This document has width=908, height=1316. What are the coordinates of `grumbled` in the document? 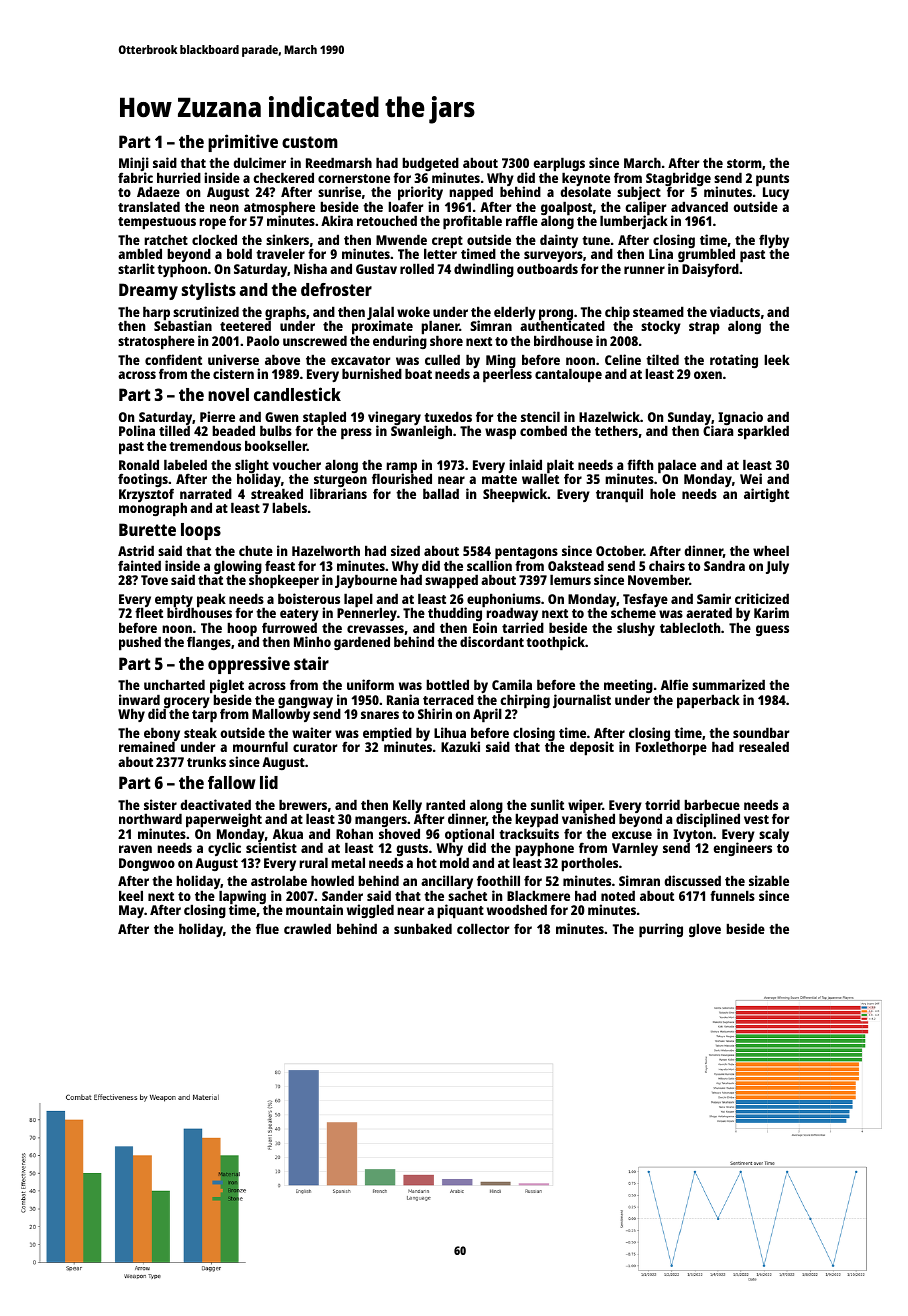 It's located at (706, 255).
